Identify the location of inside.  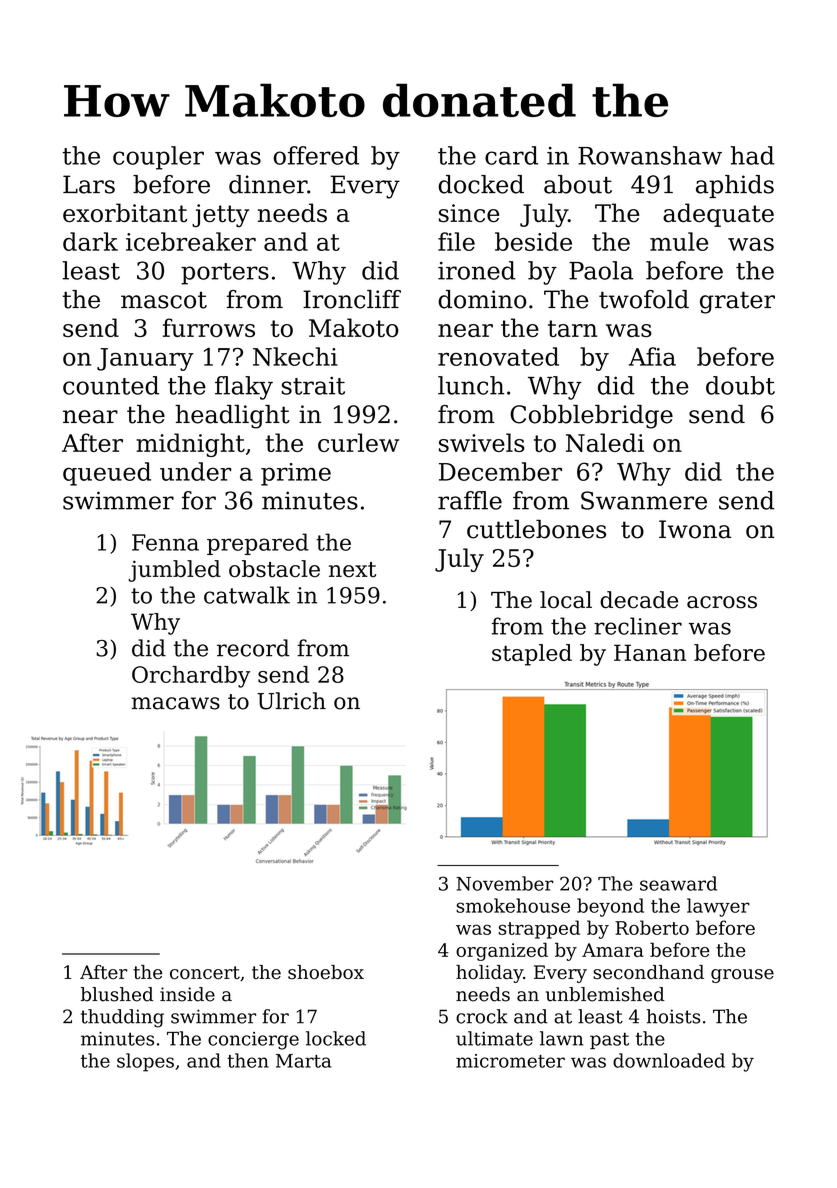
(187, 994).
